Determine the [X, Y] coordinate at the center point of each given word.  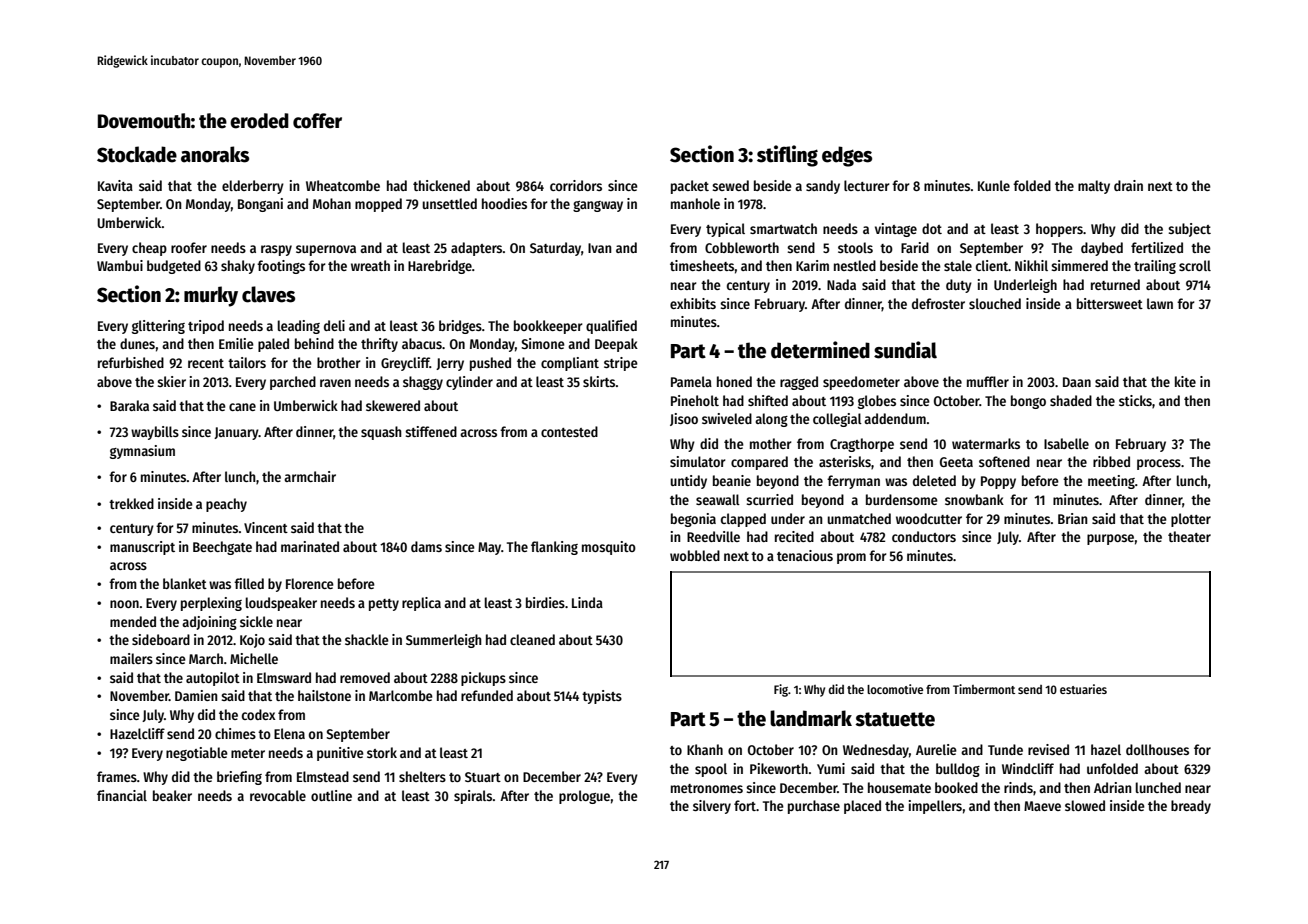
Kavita [115, 185]
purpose [1110, 539]
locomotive [895, 689]
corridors [576, 185]
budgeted [174, 267]
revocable [278, 795]
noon [124, 604]
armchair [310, 476]
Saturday [555, 249]
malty [1094, 187]
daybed [1102, 249]
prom [851, 558]
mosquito [609, 548]
